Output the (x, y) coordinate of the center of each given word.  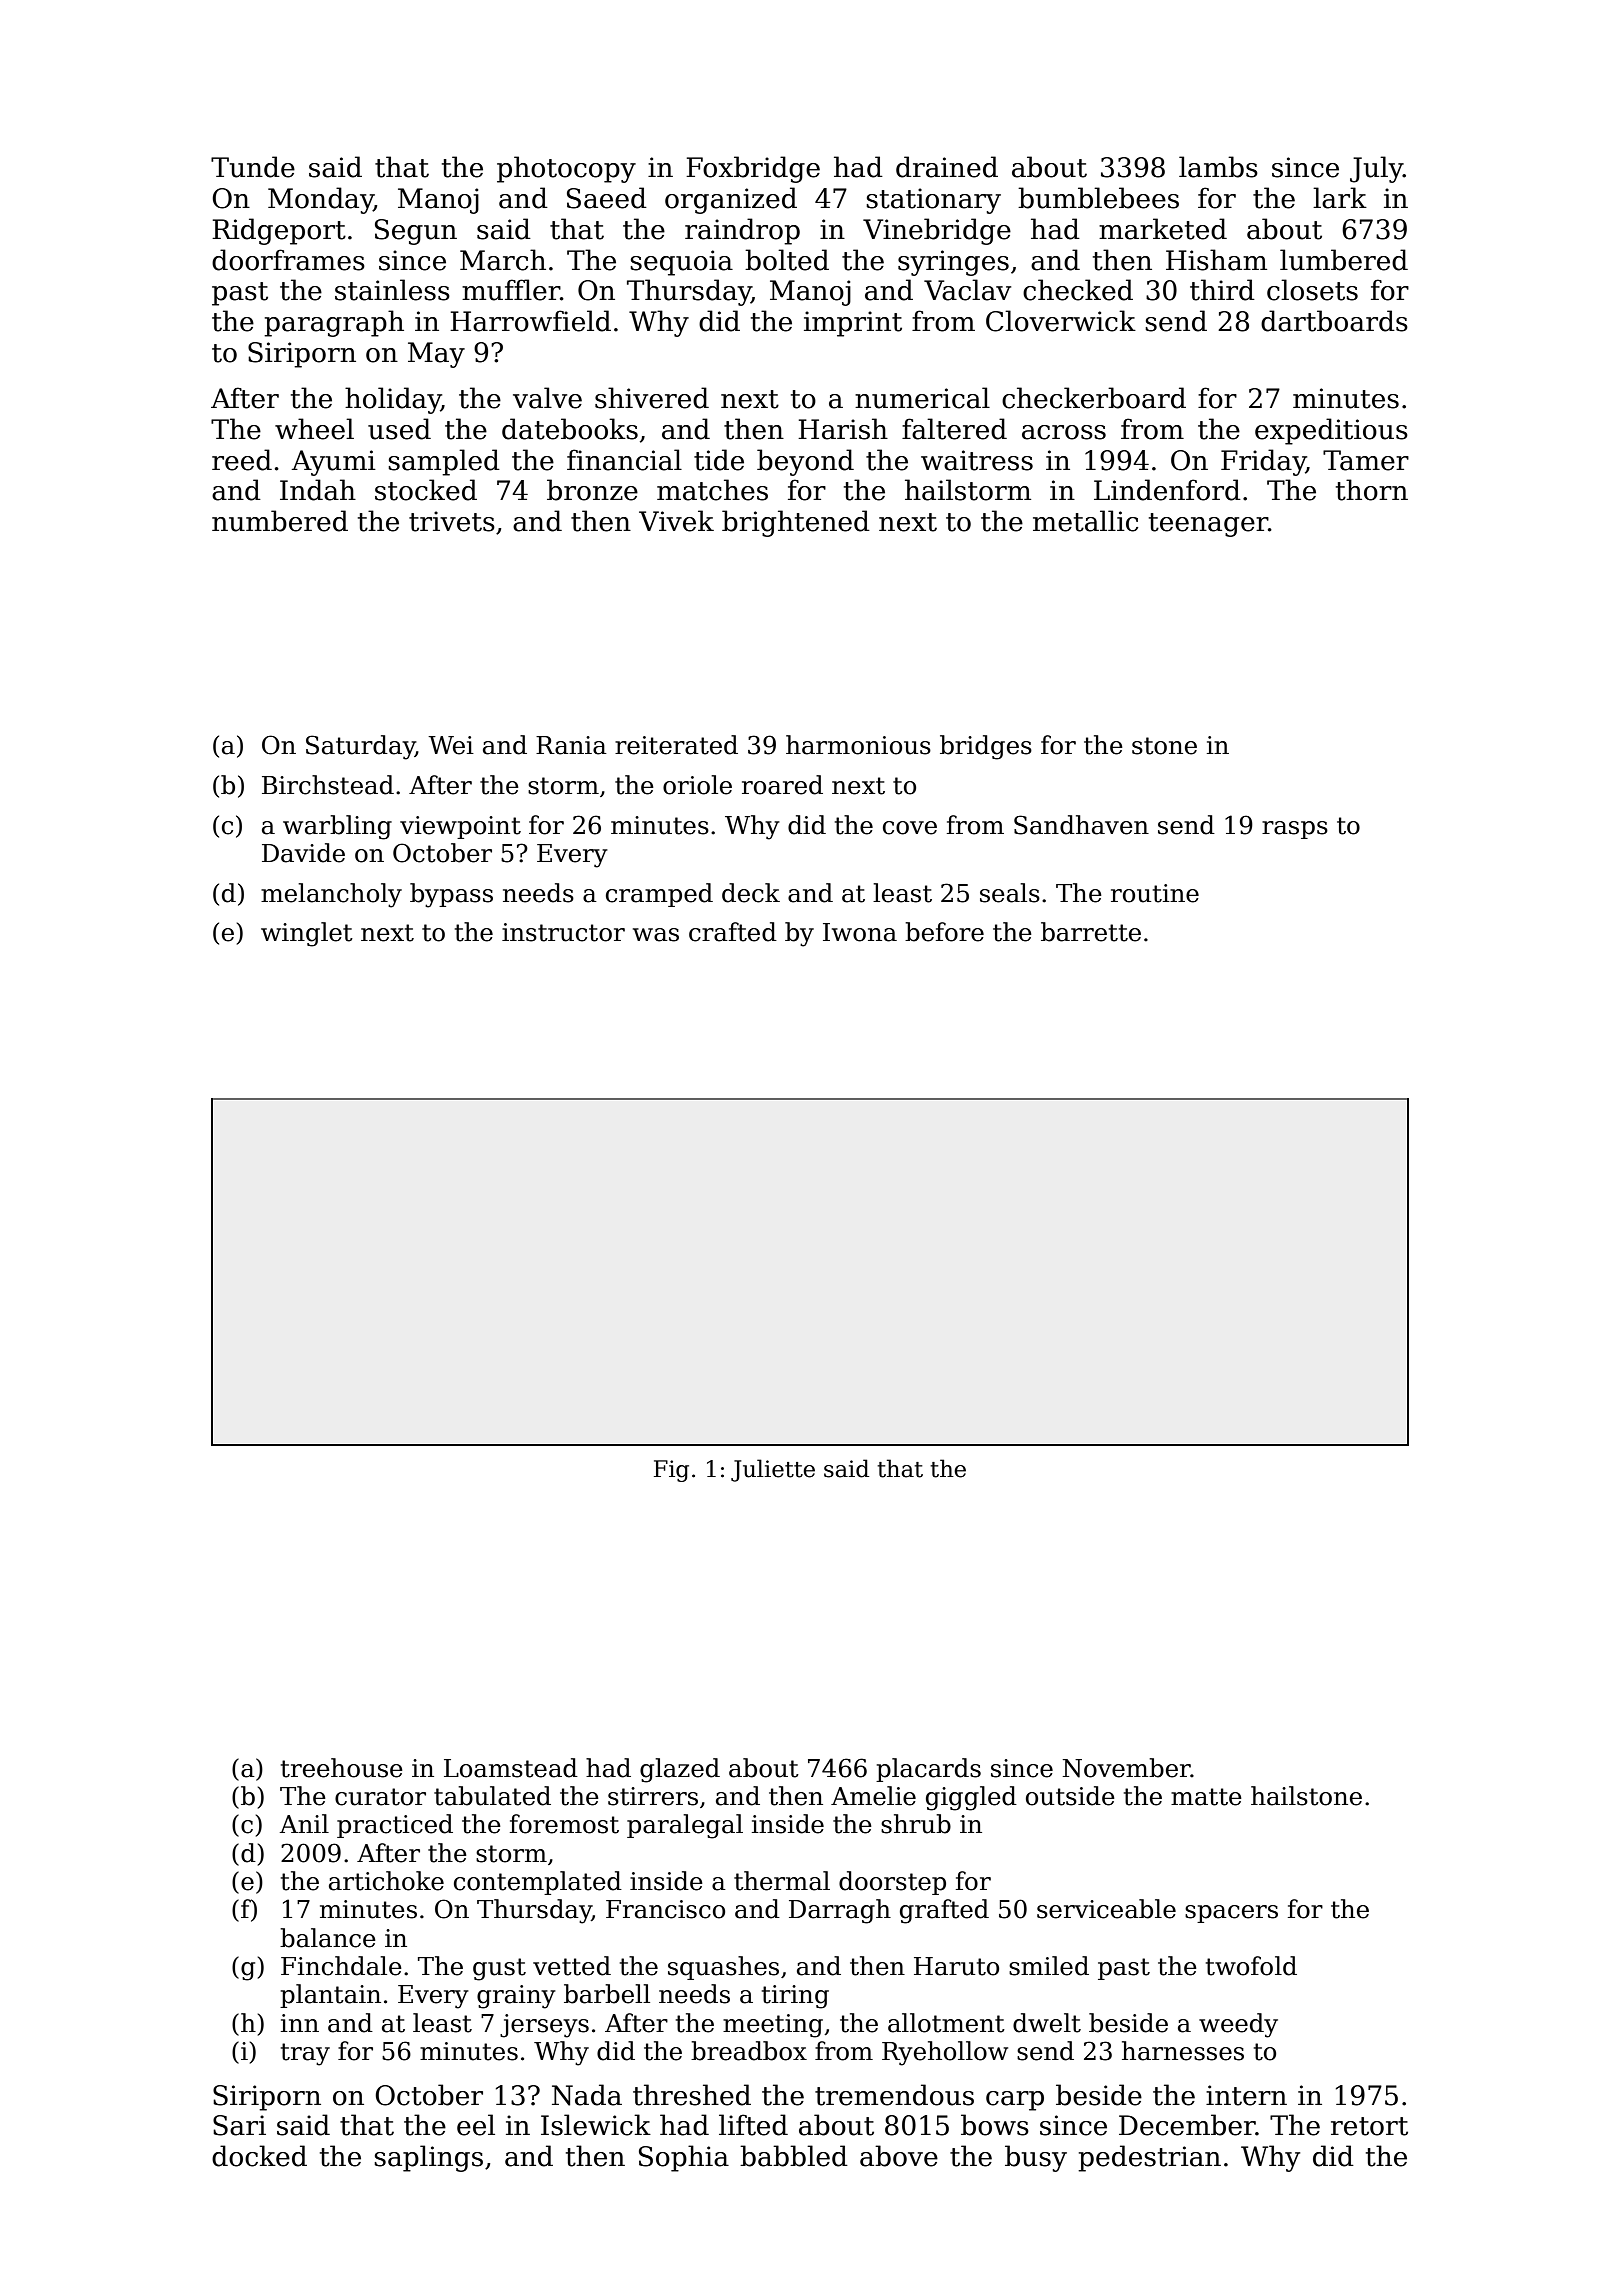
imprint (853, 324)
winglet (307, 934)
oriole (697, 785)
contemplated (538, 1883)
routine (1155, 893)
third (1222, 290)
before (944, 932)
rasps (1295, 830)
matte (1206, 1797)
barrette (1091, 932)
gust (499, 1969)
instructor (563, 932)
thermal (782, 1881)
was (656, 935)
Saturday (360, 747)
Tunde (253, 167)
